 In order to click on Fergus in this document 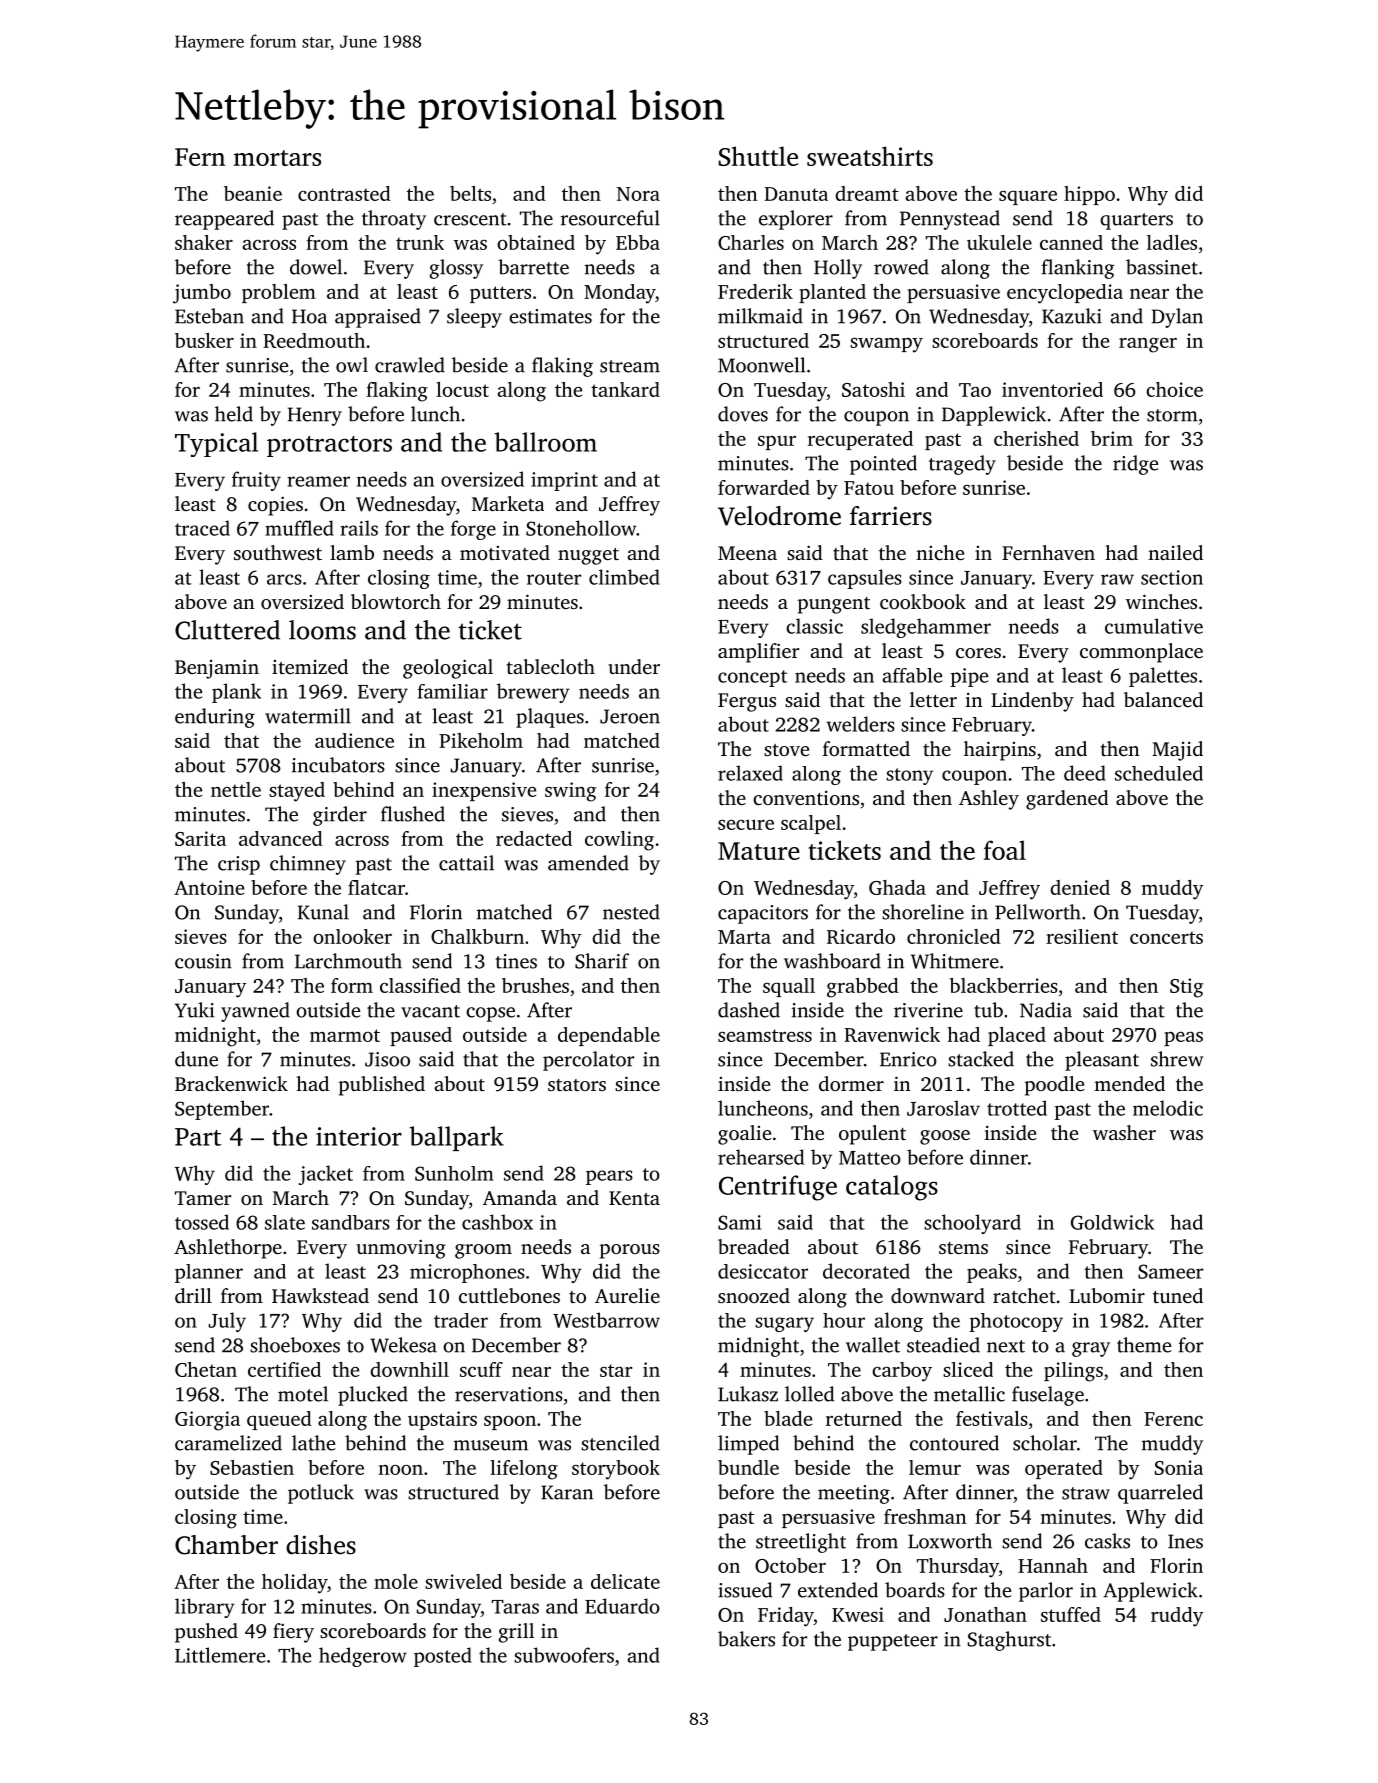, I will do `click(747, 702)`.
